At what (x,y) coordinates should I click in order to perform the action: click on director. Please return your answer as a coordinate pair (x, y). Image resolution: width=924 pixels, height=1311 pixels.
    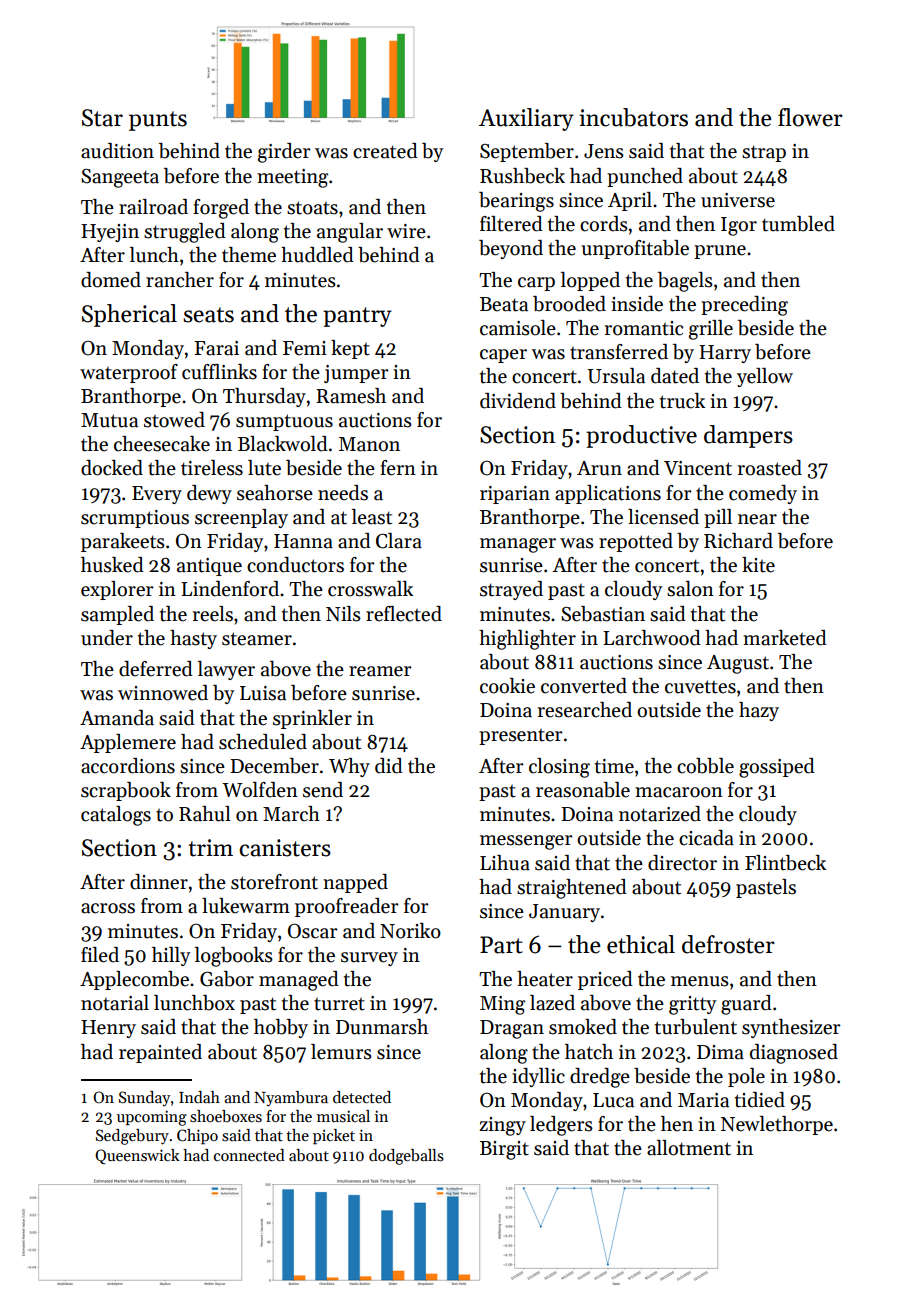
    Looking at the image, I should click on (682, 863).
